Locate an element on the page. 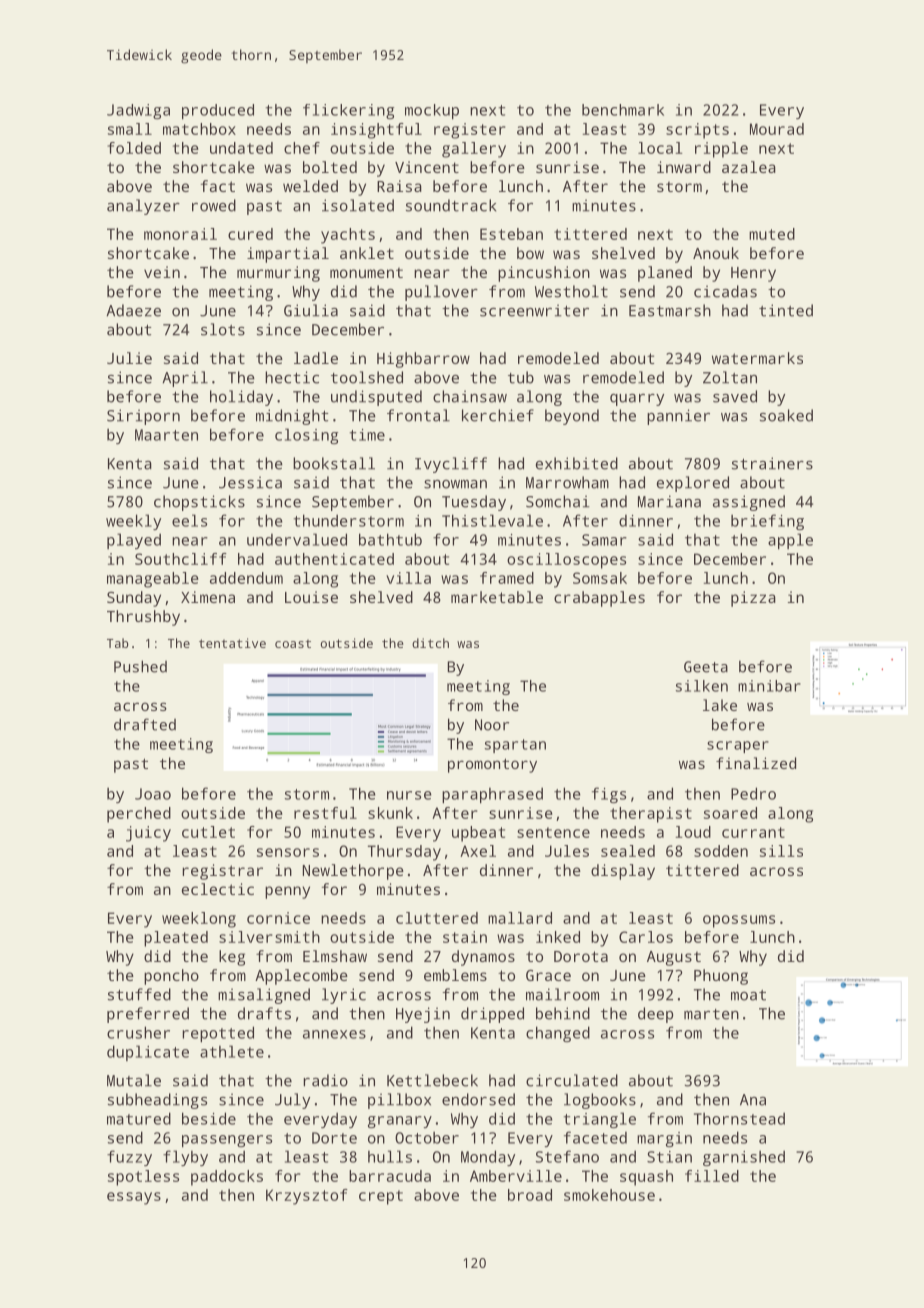 The height and width of the page is (1308, 924). paddocks is located at coordinates (227, 1178).
